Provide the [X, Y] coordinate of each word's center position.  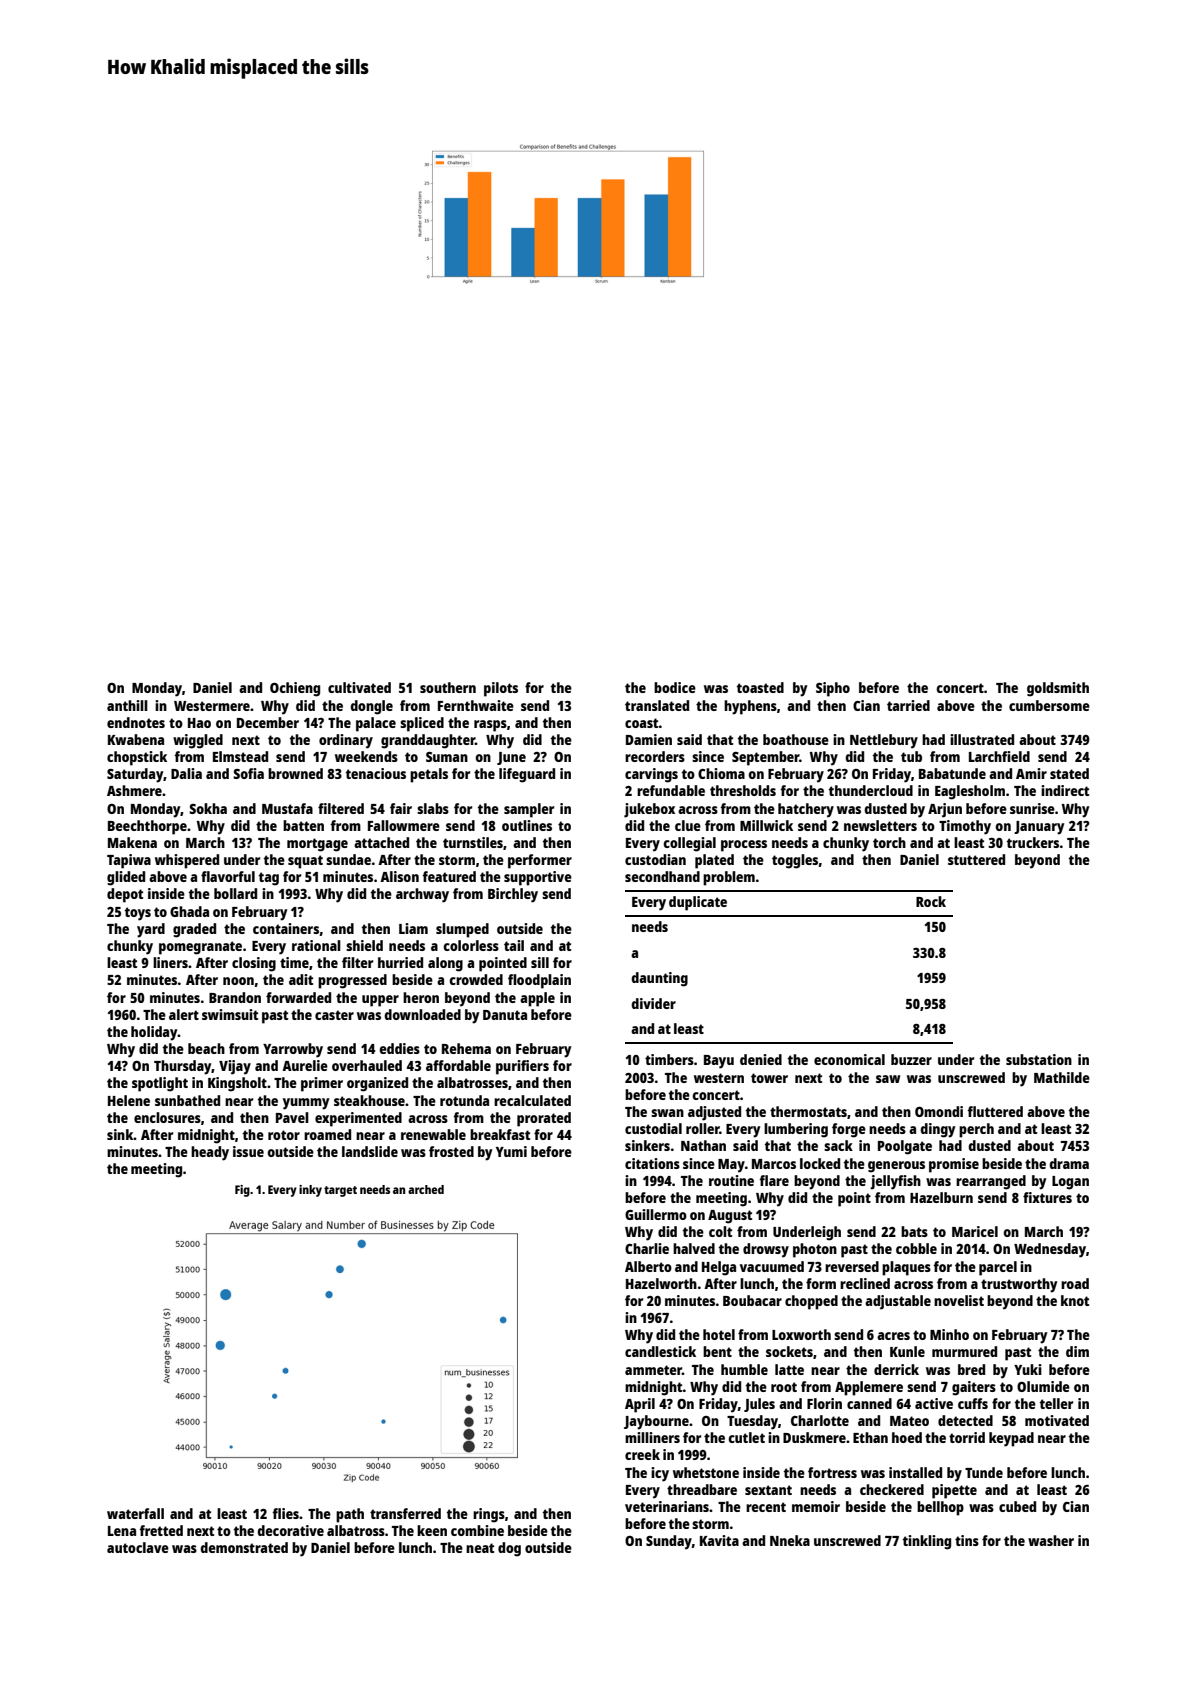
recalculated [532, 1100]
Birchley [513, 895]
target [340, 1191]
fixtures [1047, 1197]
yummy [306, 1104]
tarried [908, 705]
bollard [235, 893]
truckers [1033, 842]
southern [448, 687]
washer [1051, 1540]
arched [426, 1189]
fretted [161, 1530]
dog [509, 1549]
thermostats [808, 1111]
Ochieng [295, 689]
